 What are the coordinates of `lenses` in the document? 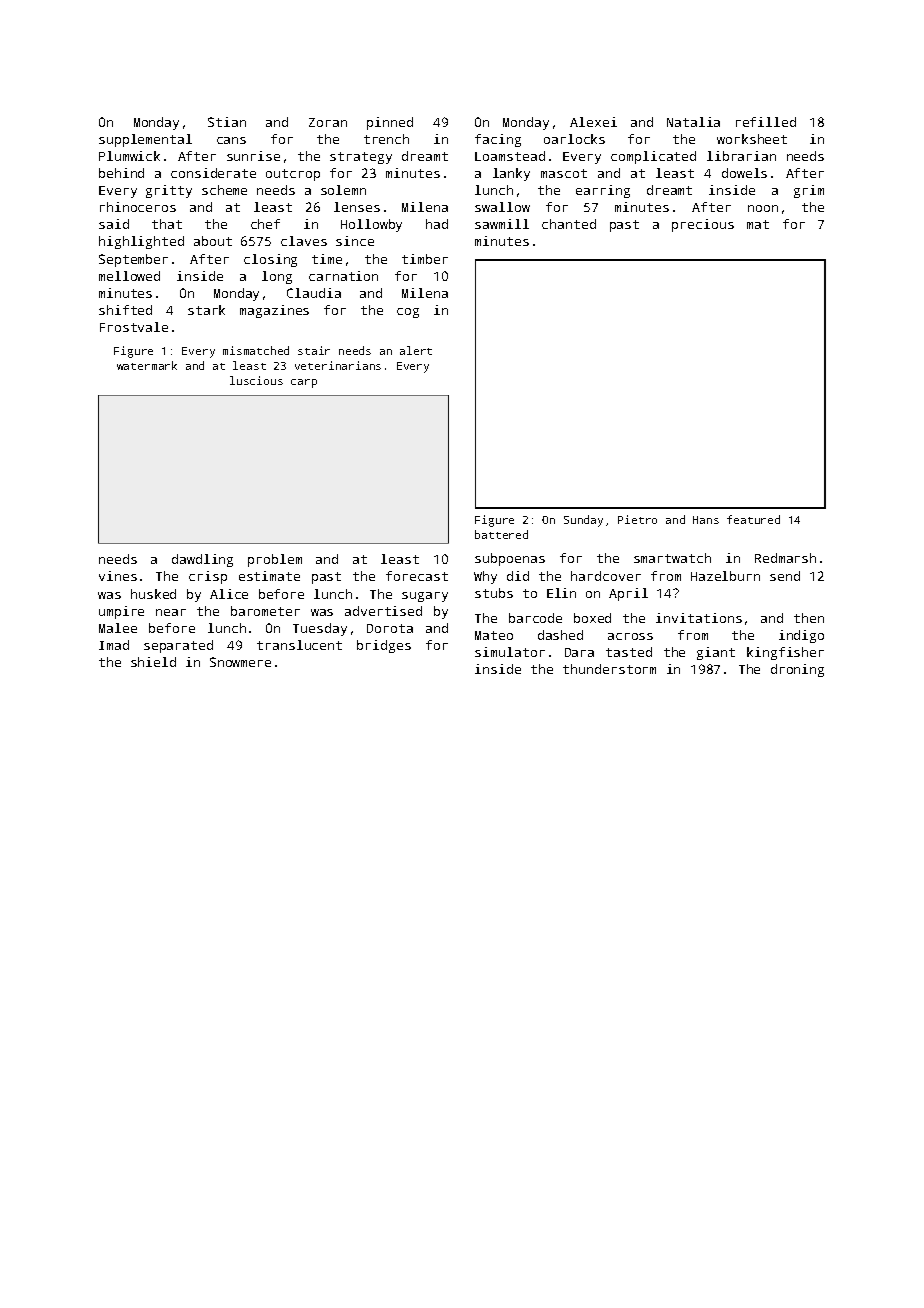 It's located at (357, 207).
